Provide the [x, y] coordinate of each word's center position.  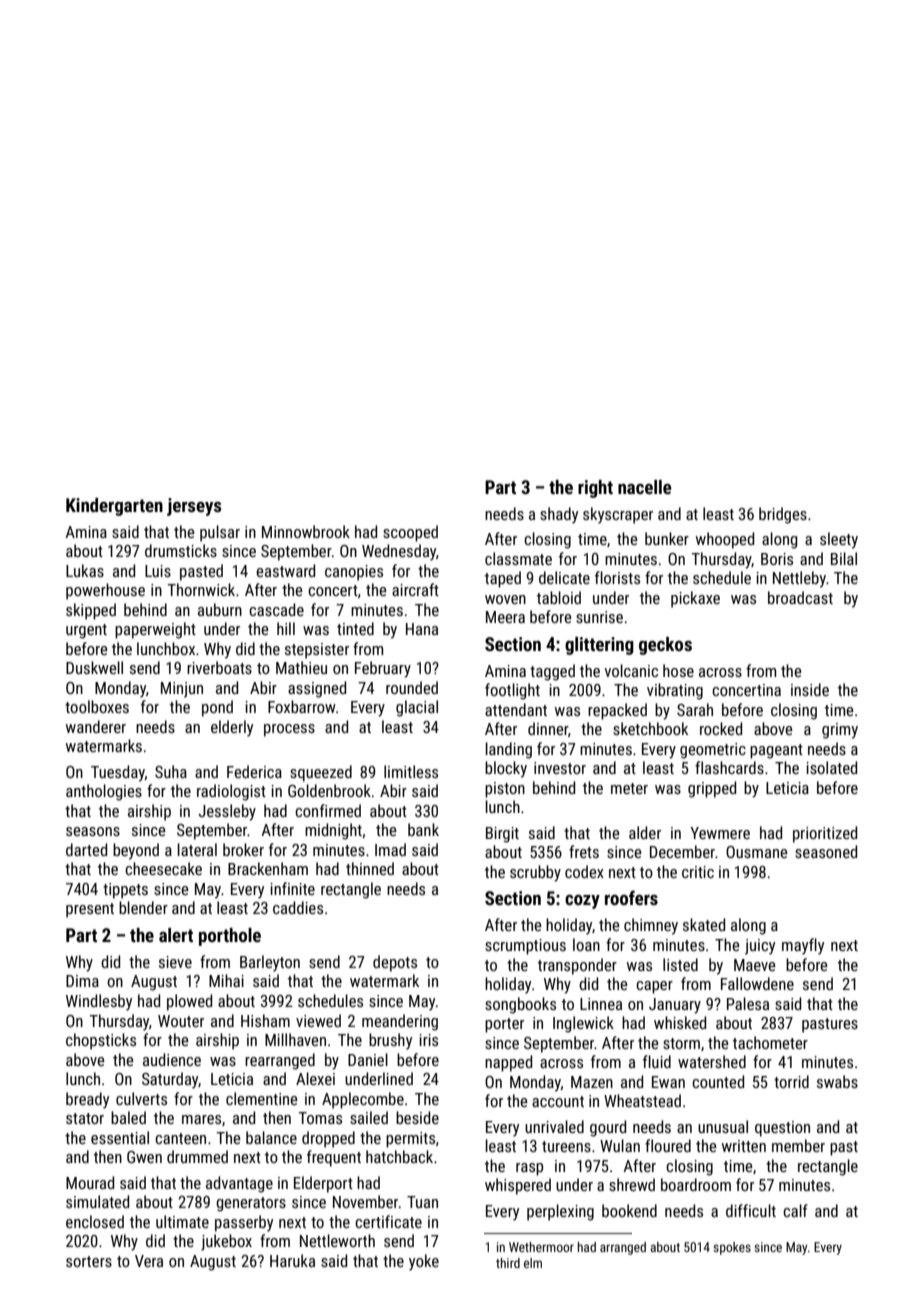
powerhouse [105, 591]
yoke [424, 1262]
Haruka [292, 1260]
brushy [390, 1041]
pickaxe [695, 599]
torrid [791, 1081]
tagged [552, 672]
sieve [175, 962]
